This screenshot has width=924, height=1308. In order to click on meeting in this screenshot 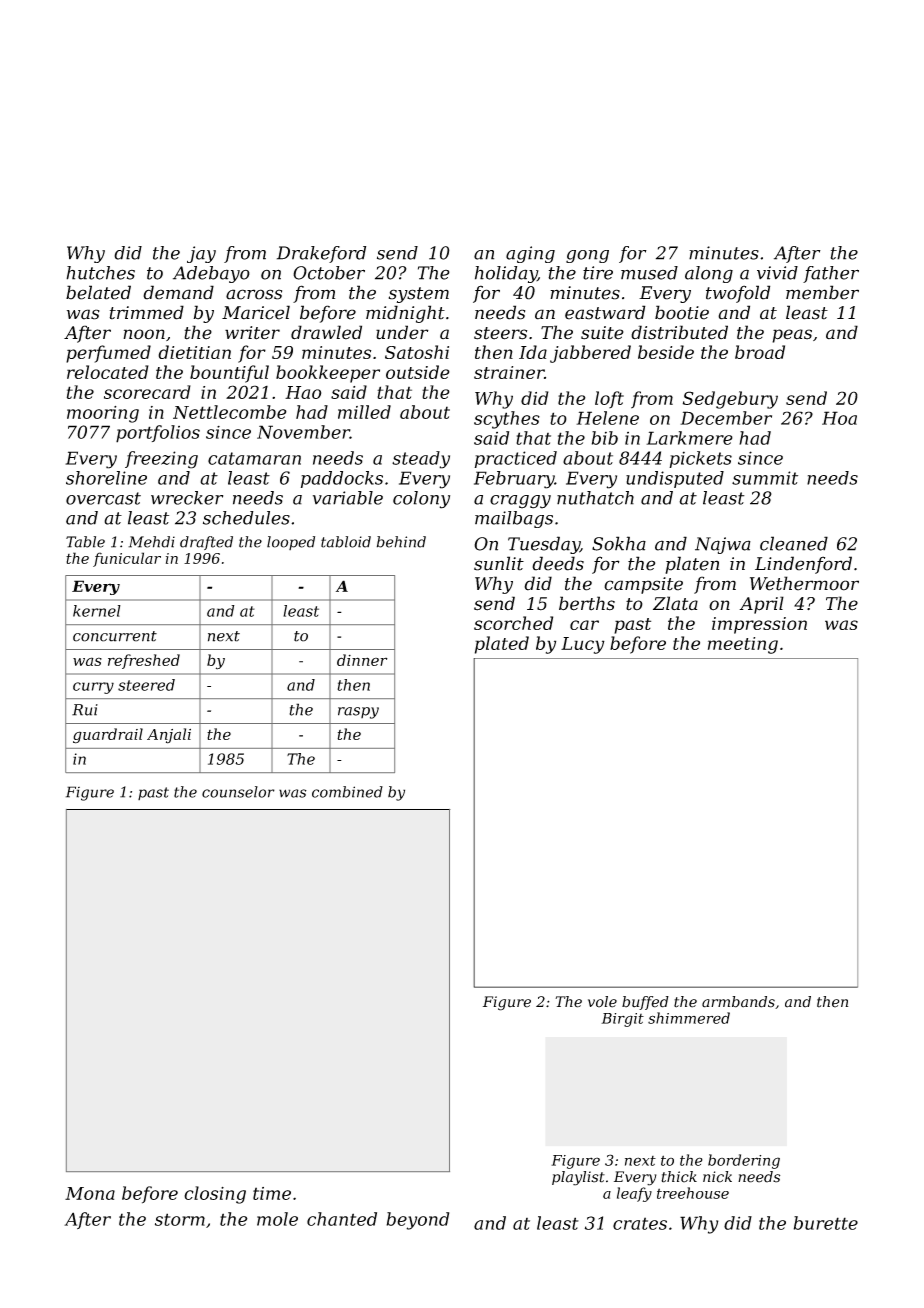, I will do `click(743, 645)`.
